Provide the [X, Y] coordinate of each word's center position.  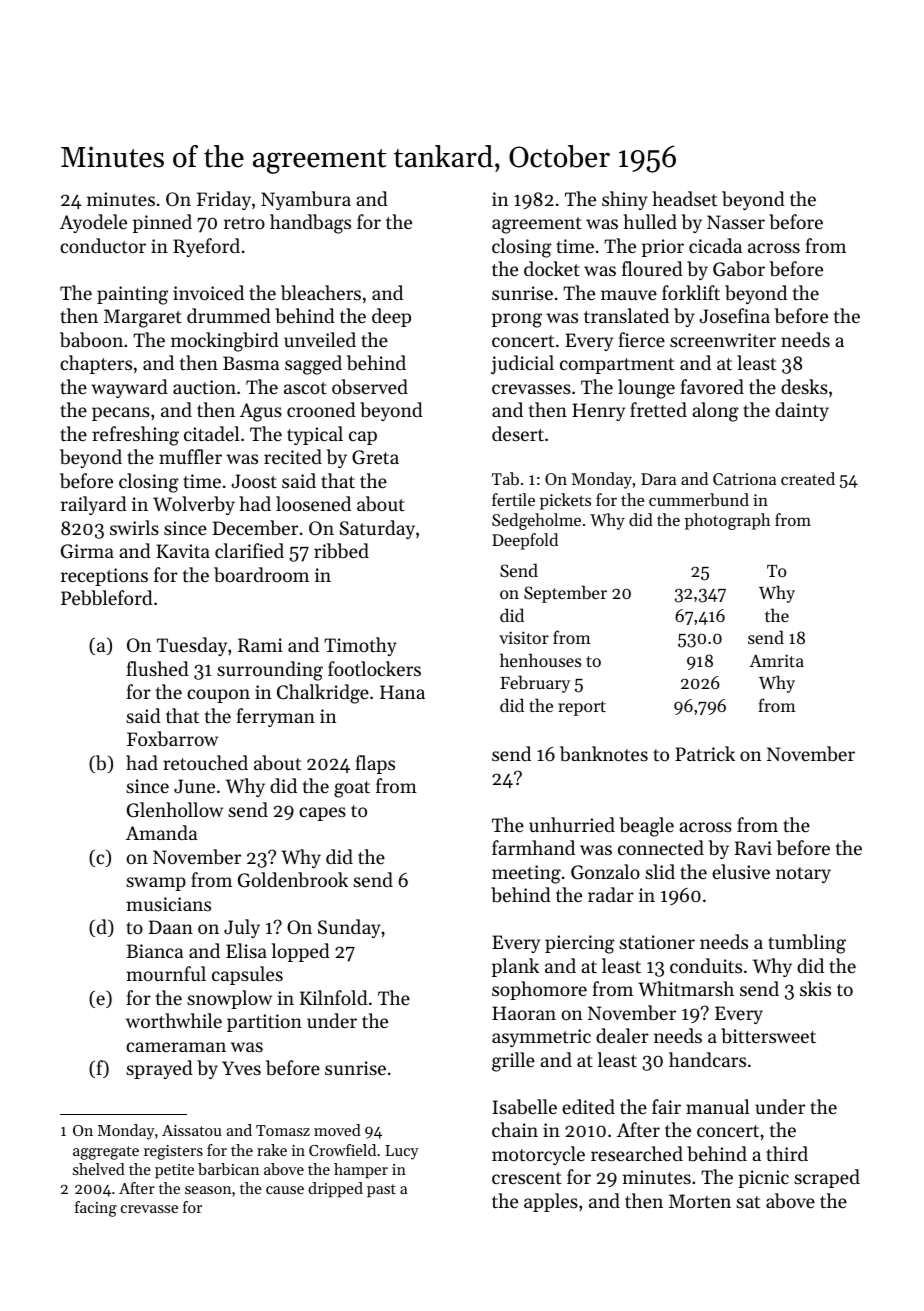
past [381, 1191]
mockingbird [225, 342]
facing [96, 1209]
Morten [700, 1201]
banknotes [604, 754]
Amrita [776, 660]
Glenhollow [175, 810]
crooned [321, 409]
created [808, 478]
